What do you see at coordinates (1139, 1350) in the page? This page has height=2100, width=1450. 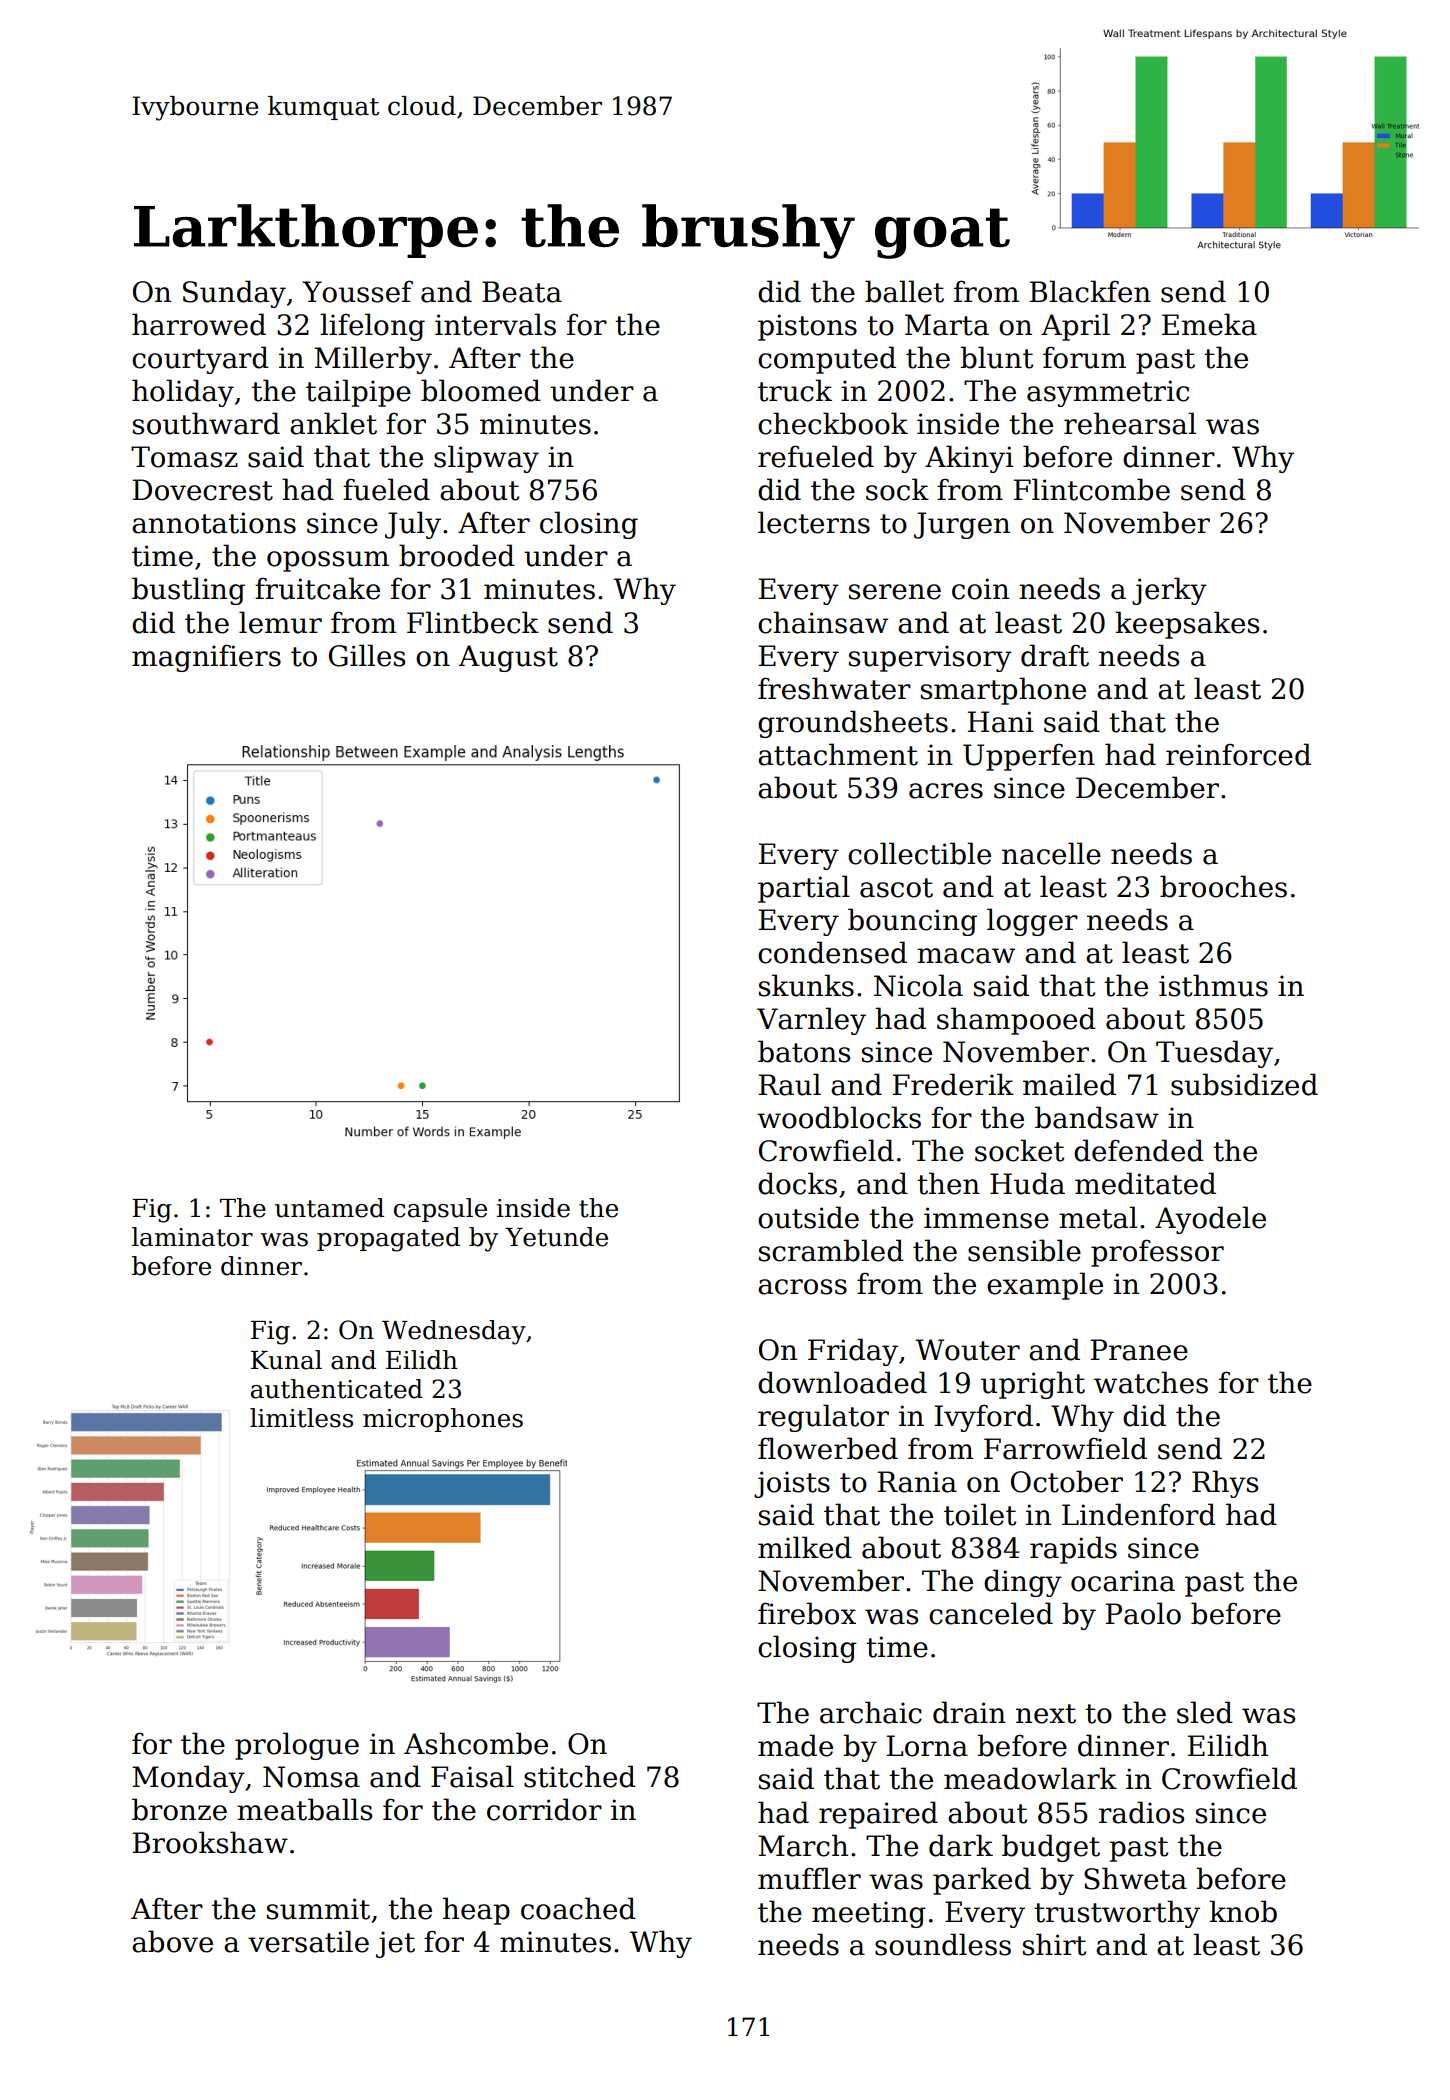 I see `Pranee` at bounding box center [1139, 1350].
